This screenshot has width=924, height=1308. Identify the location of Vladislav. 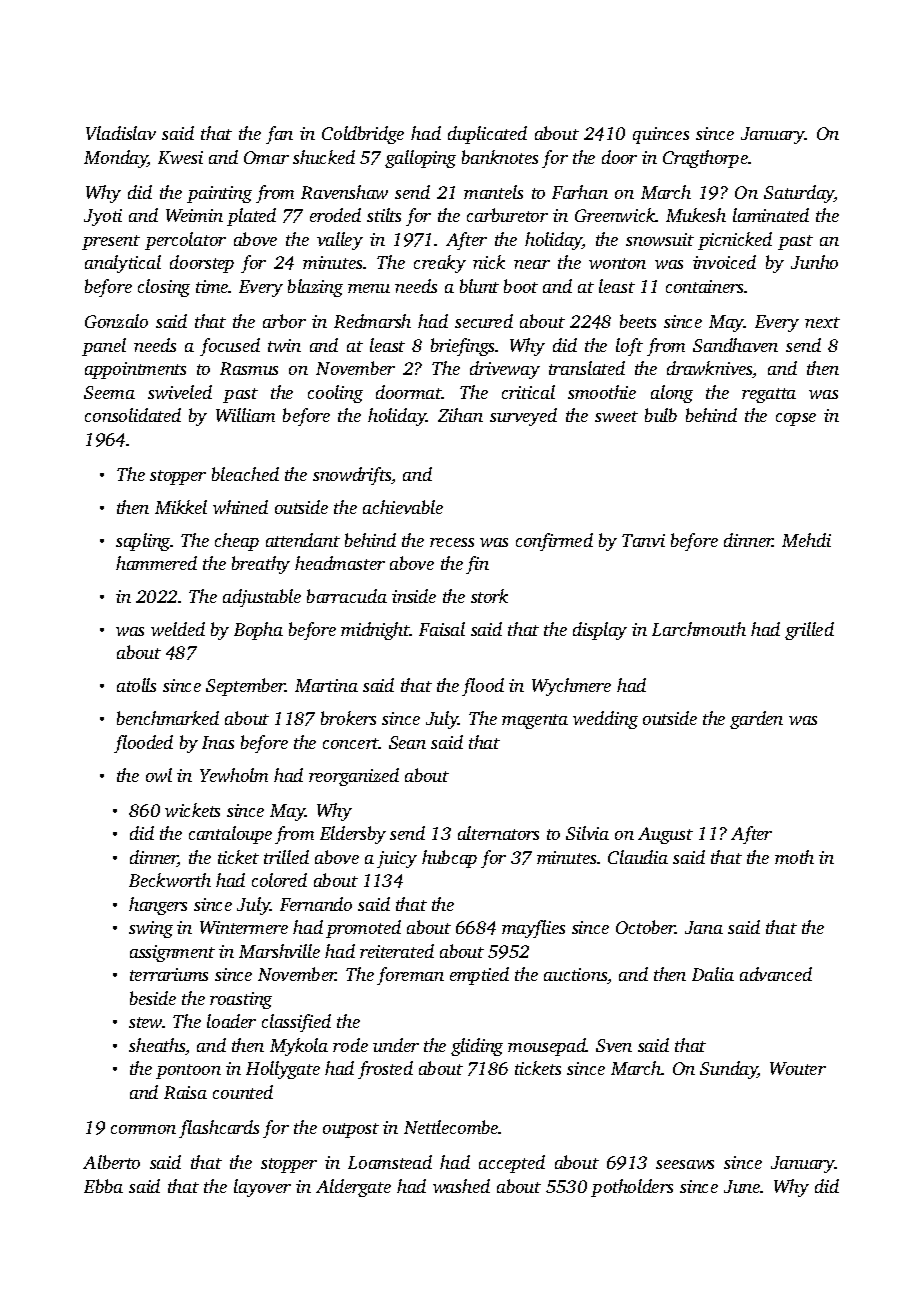
(121, 133).
